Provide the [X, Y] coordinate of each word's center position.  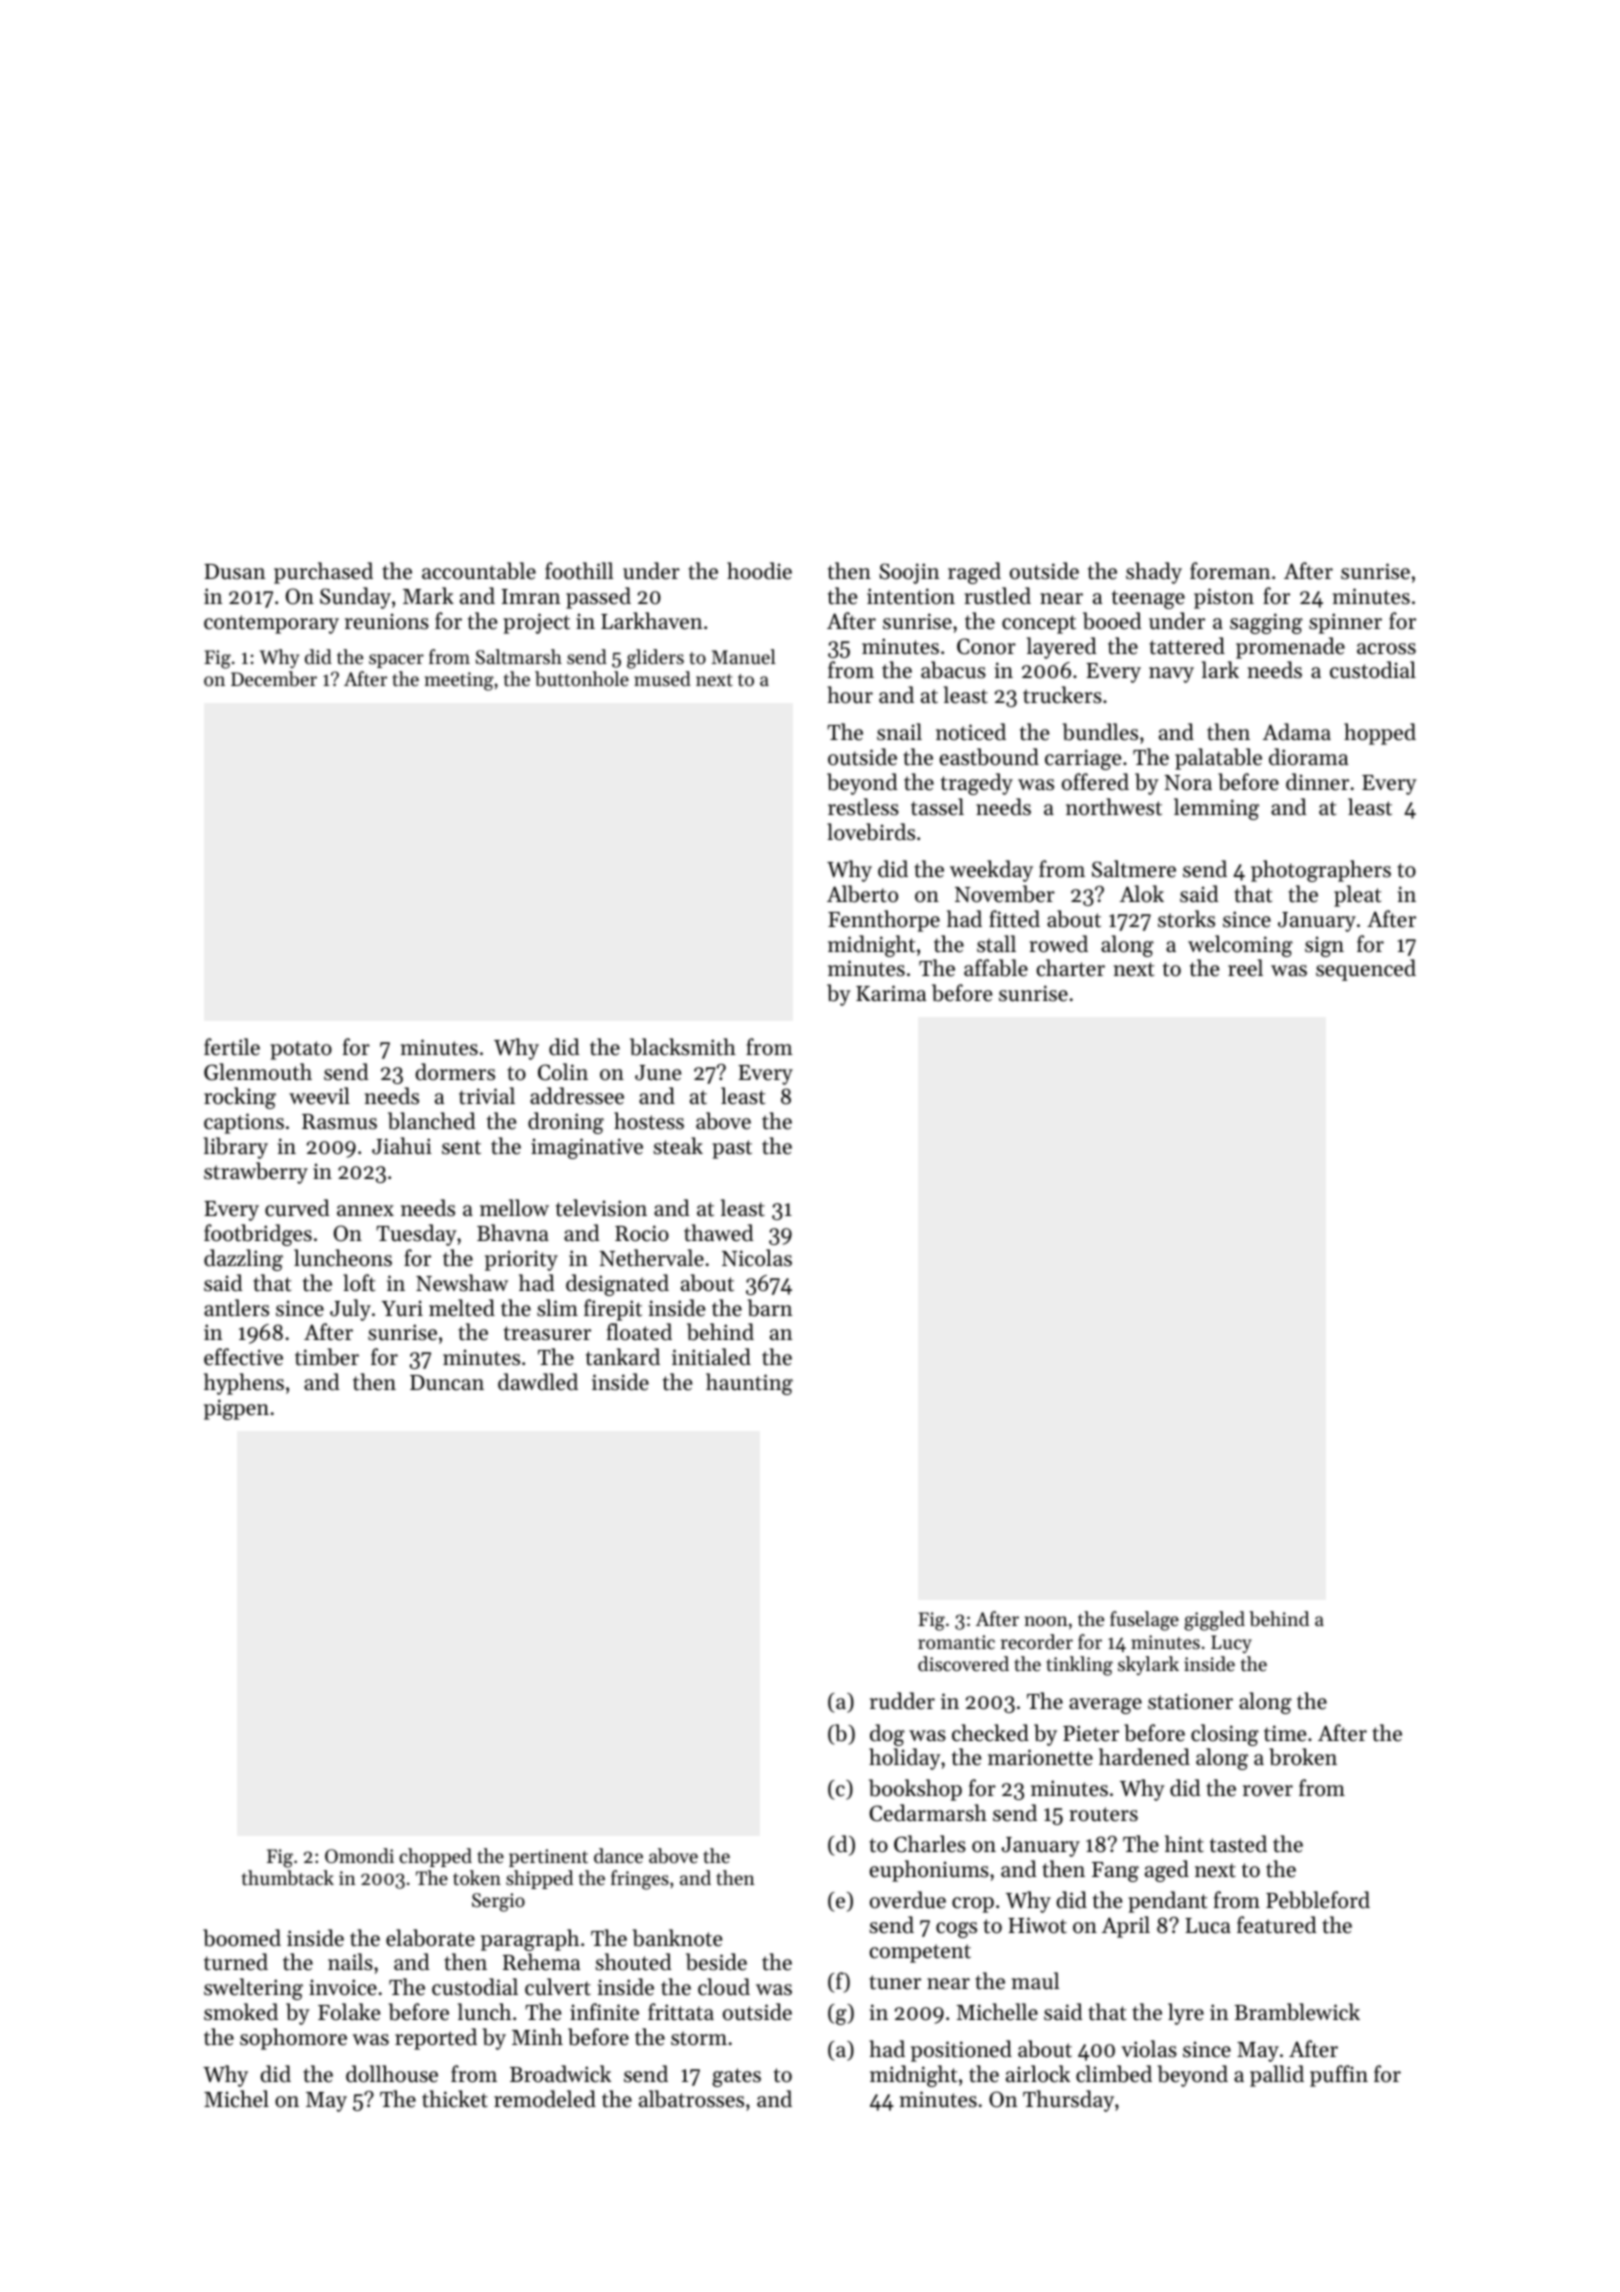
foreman [1230, 571]
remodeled [545, 2099]
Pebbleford [1318, 1900]
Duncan [447, 1383]
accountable [479, 571]
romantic [956, 1642]
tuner [895, 1982]
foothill [579, 571]
